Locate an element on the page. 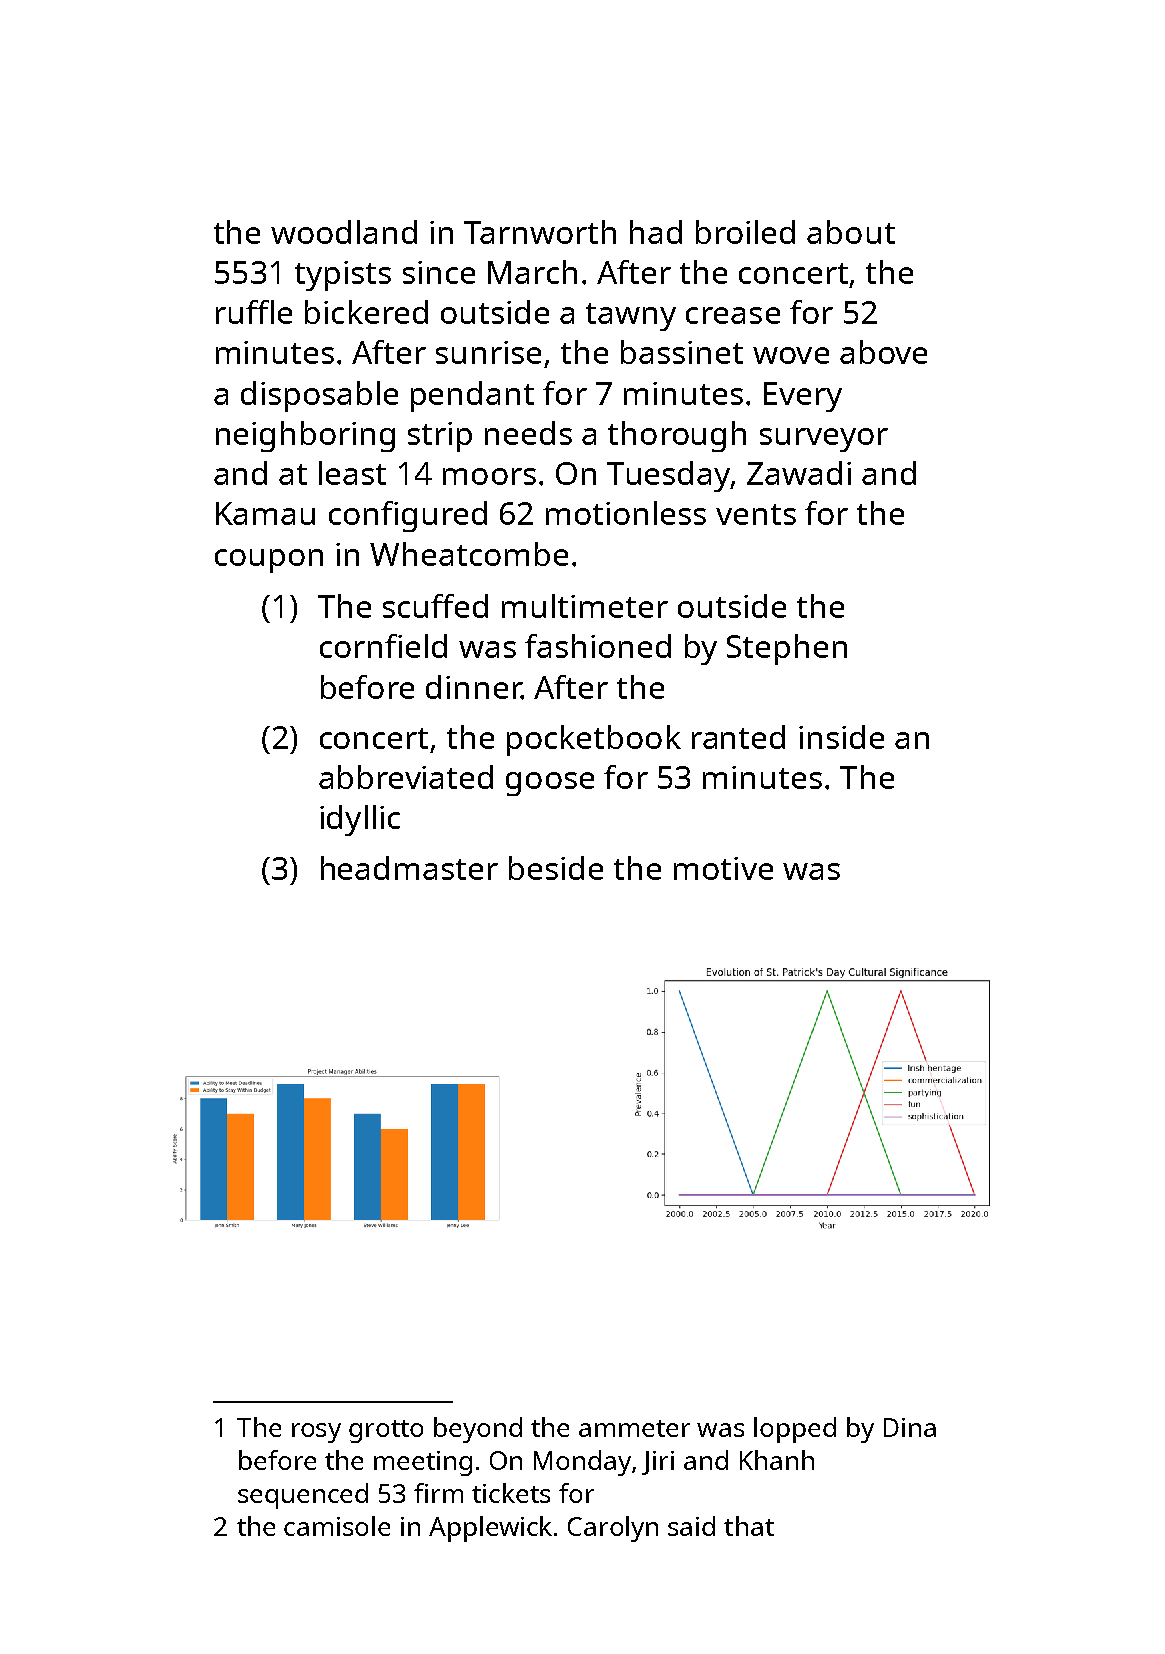 The width and height of the document is (1165, 1654). broiled is located at coordinates (745, 232).
